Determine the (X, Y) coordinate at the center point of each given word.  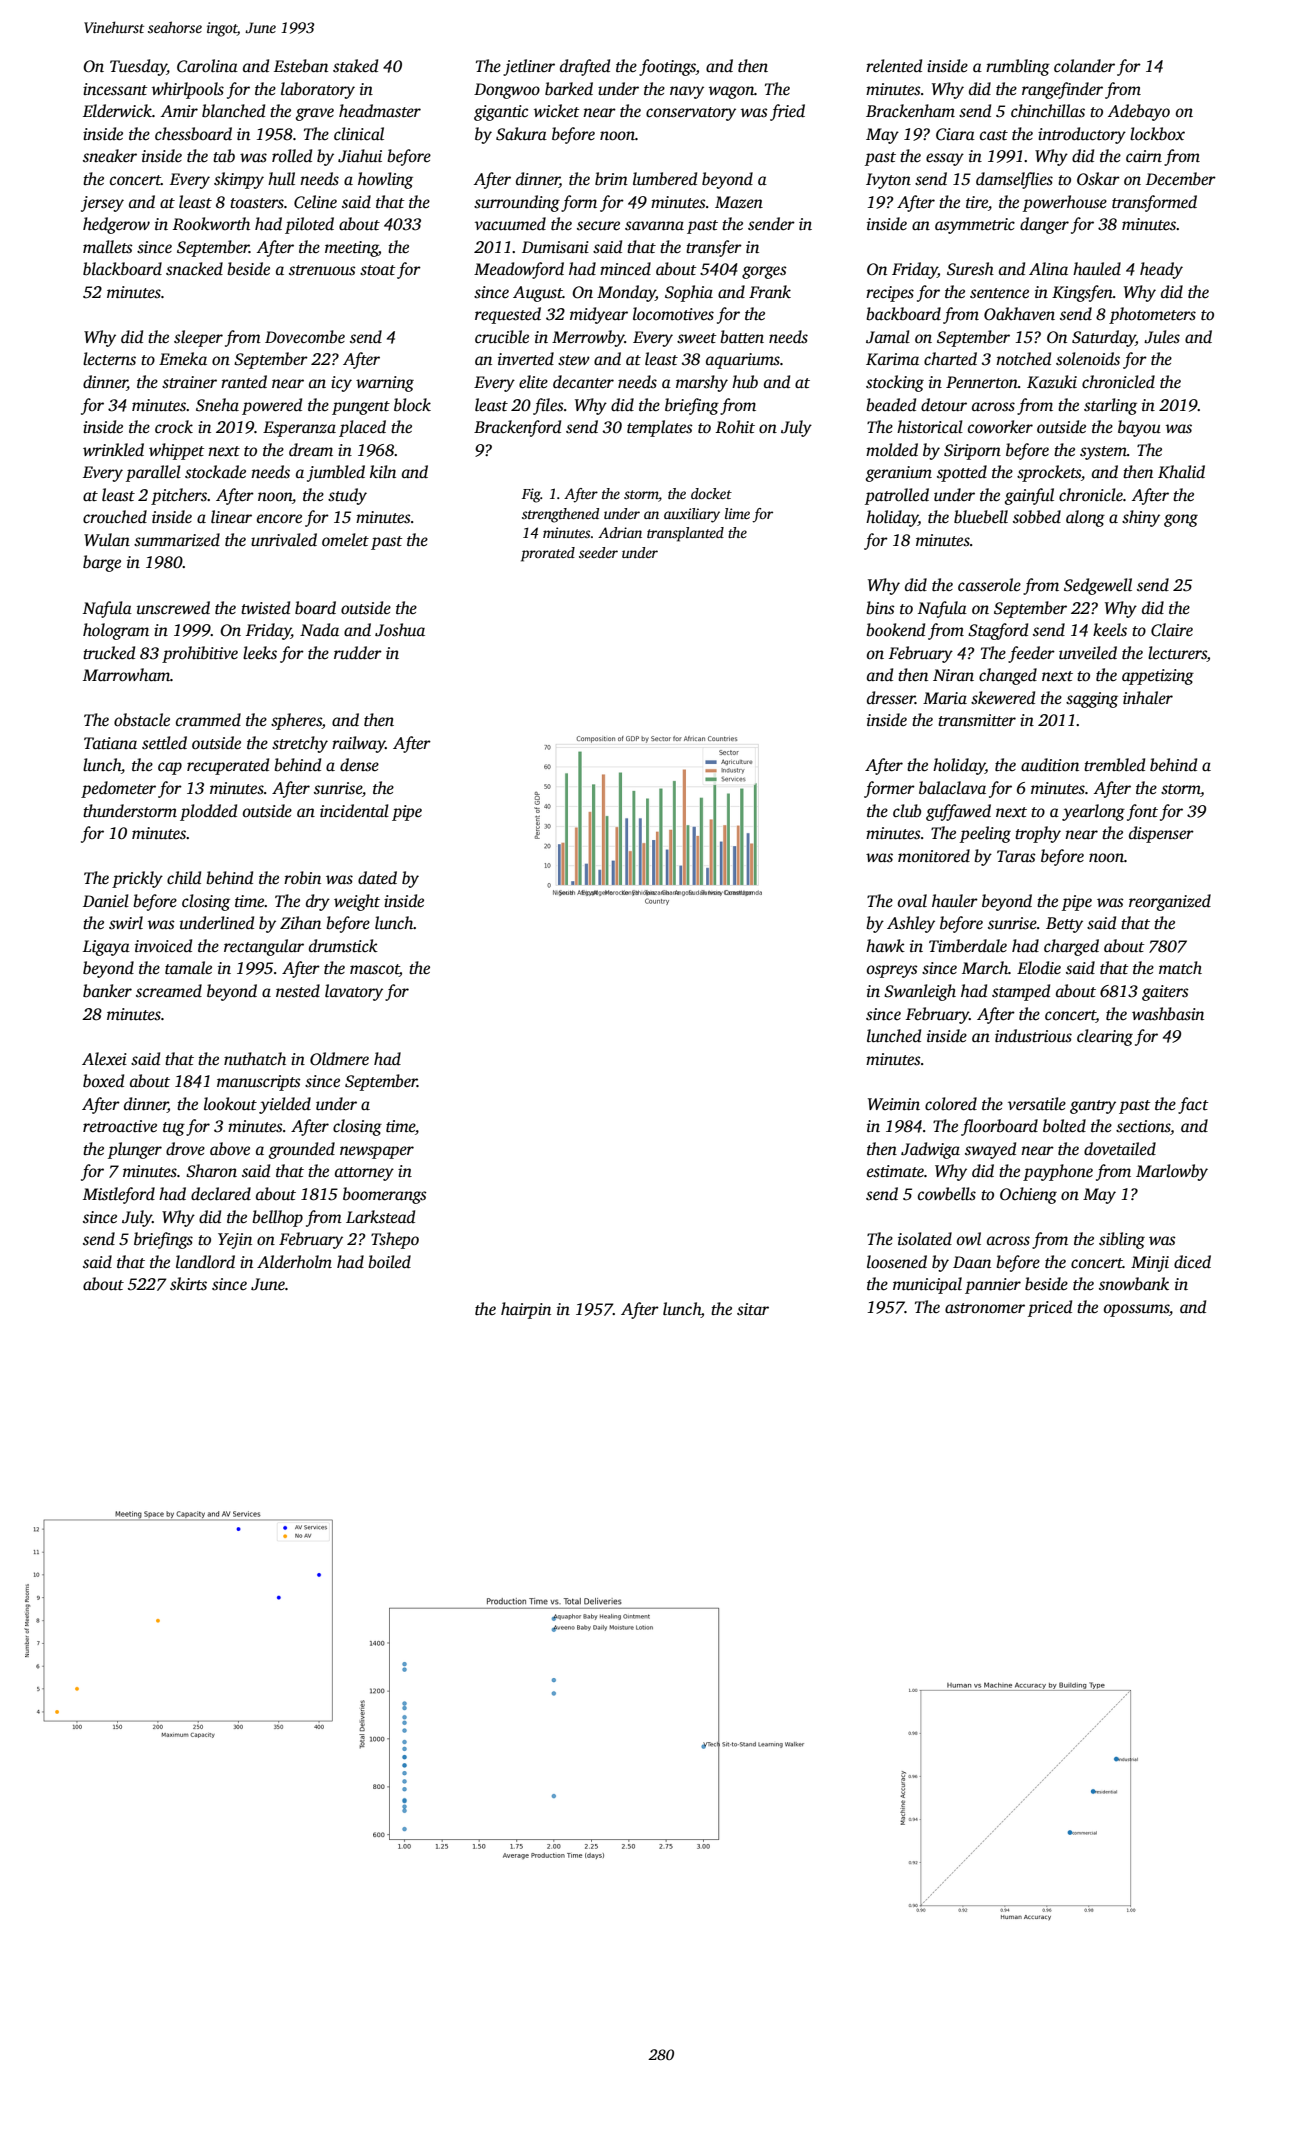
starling (1110, 406)
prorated (548, 554)
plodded (208, 812)
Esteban (301, 66)
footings (667, 67)
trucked (109, 653)
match (1180, 967)
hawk (885, 945)
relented (894, 66)
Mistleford (119, 1195)
